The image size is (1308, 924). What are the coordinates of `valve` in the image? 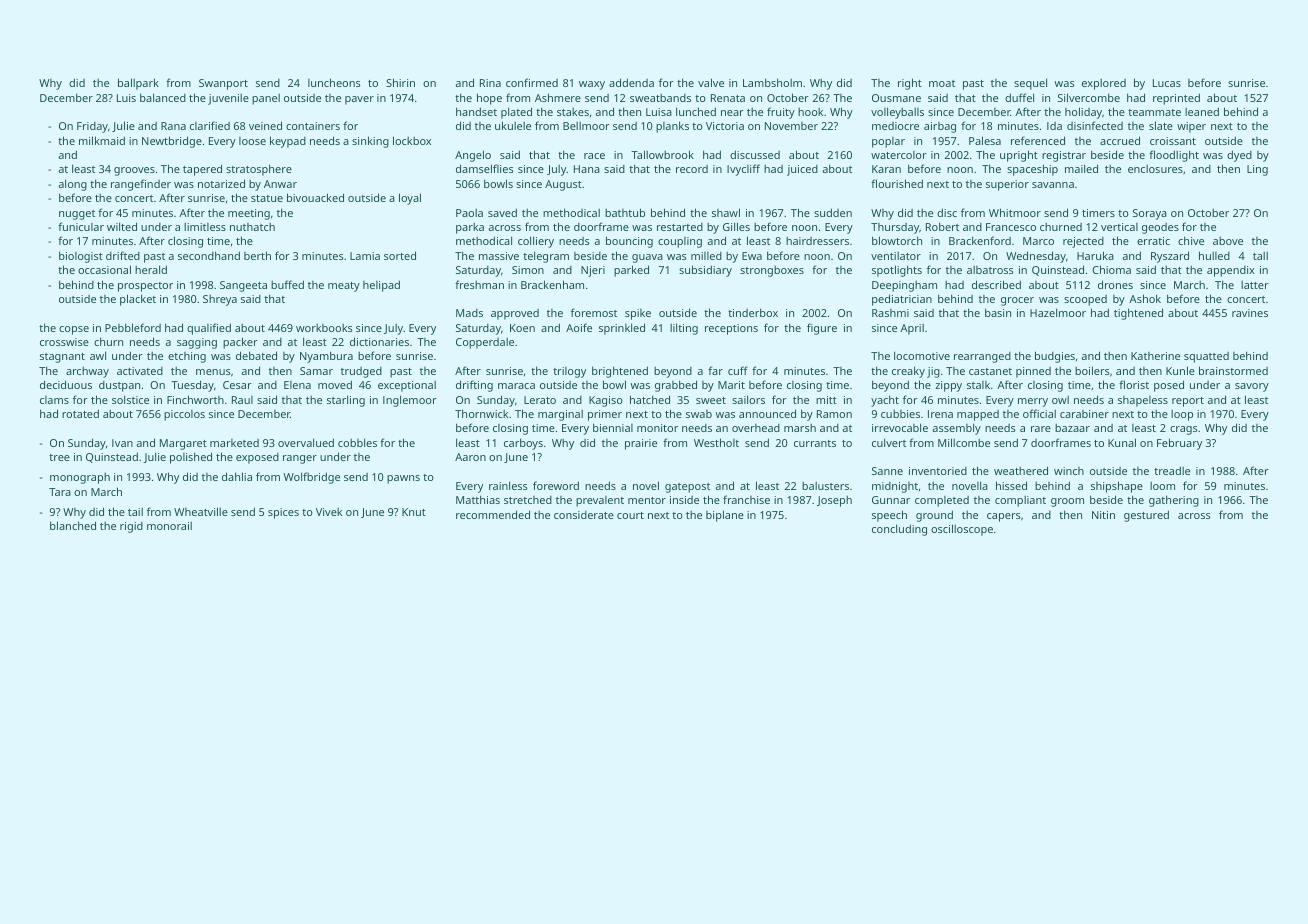 It's located at (711, 82).
